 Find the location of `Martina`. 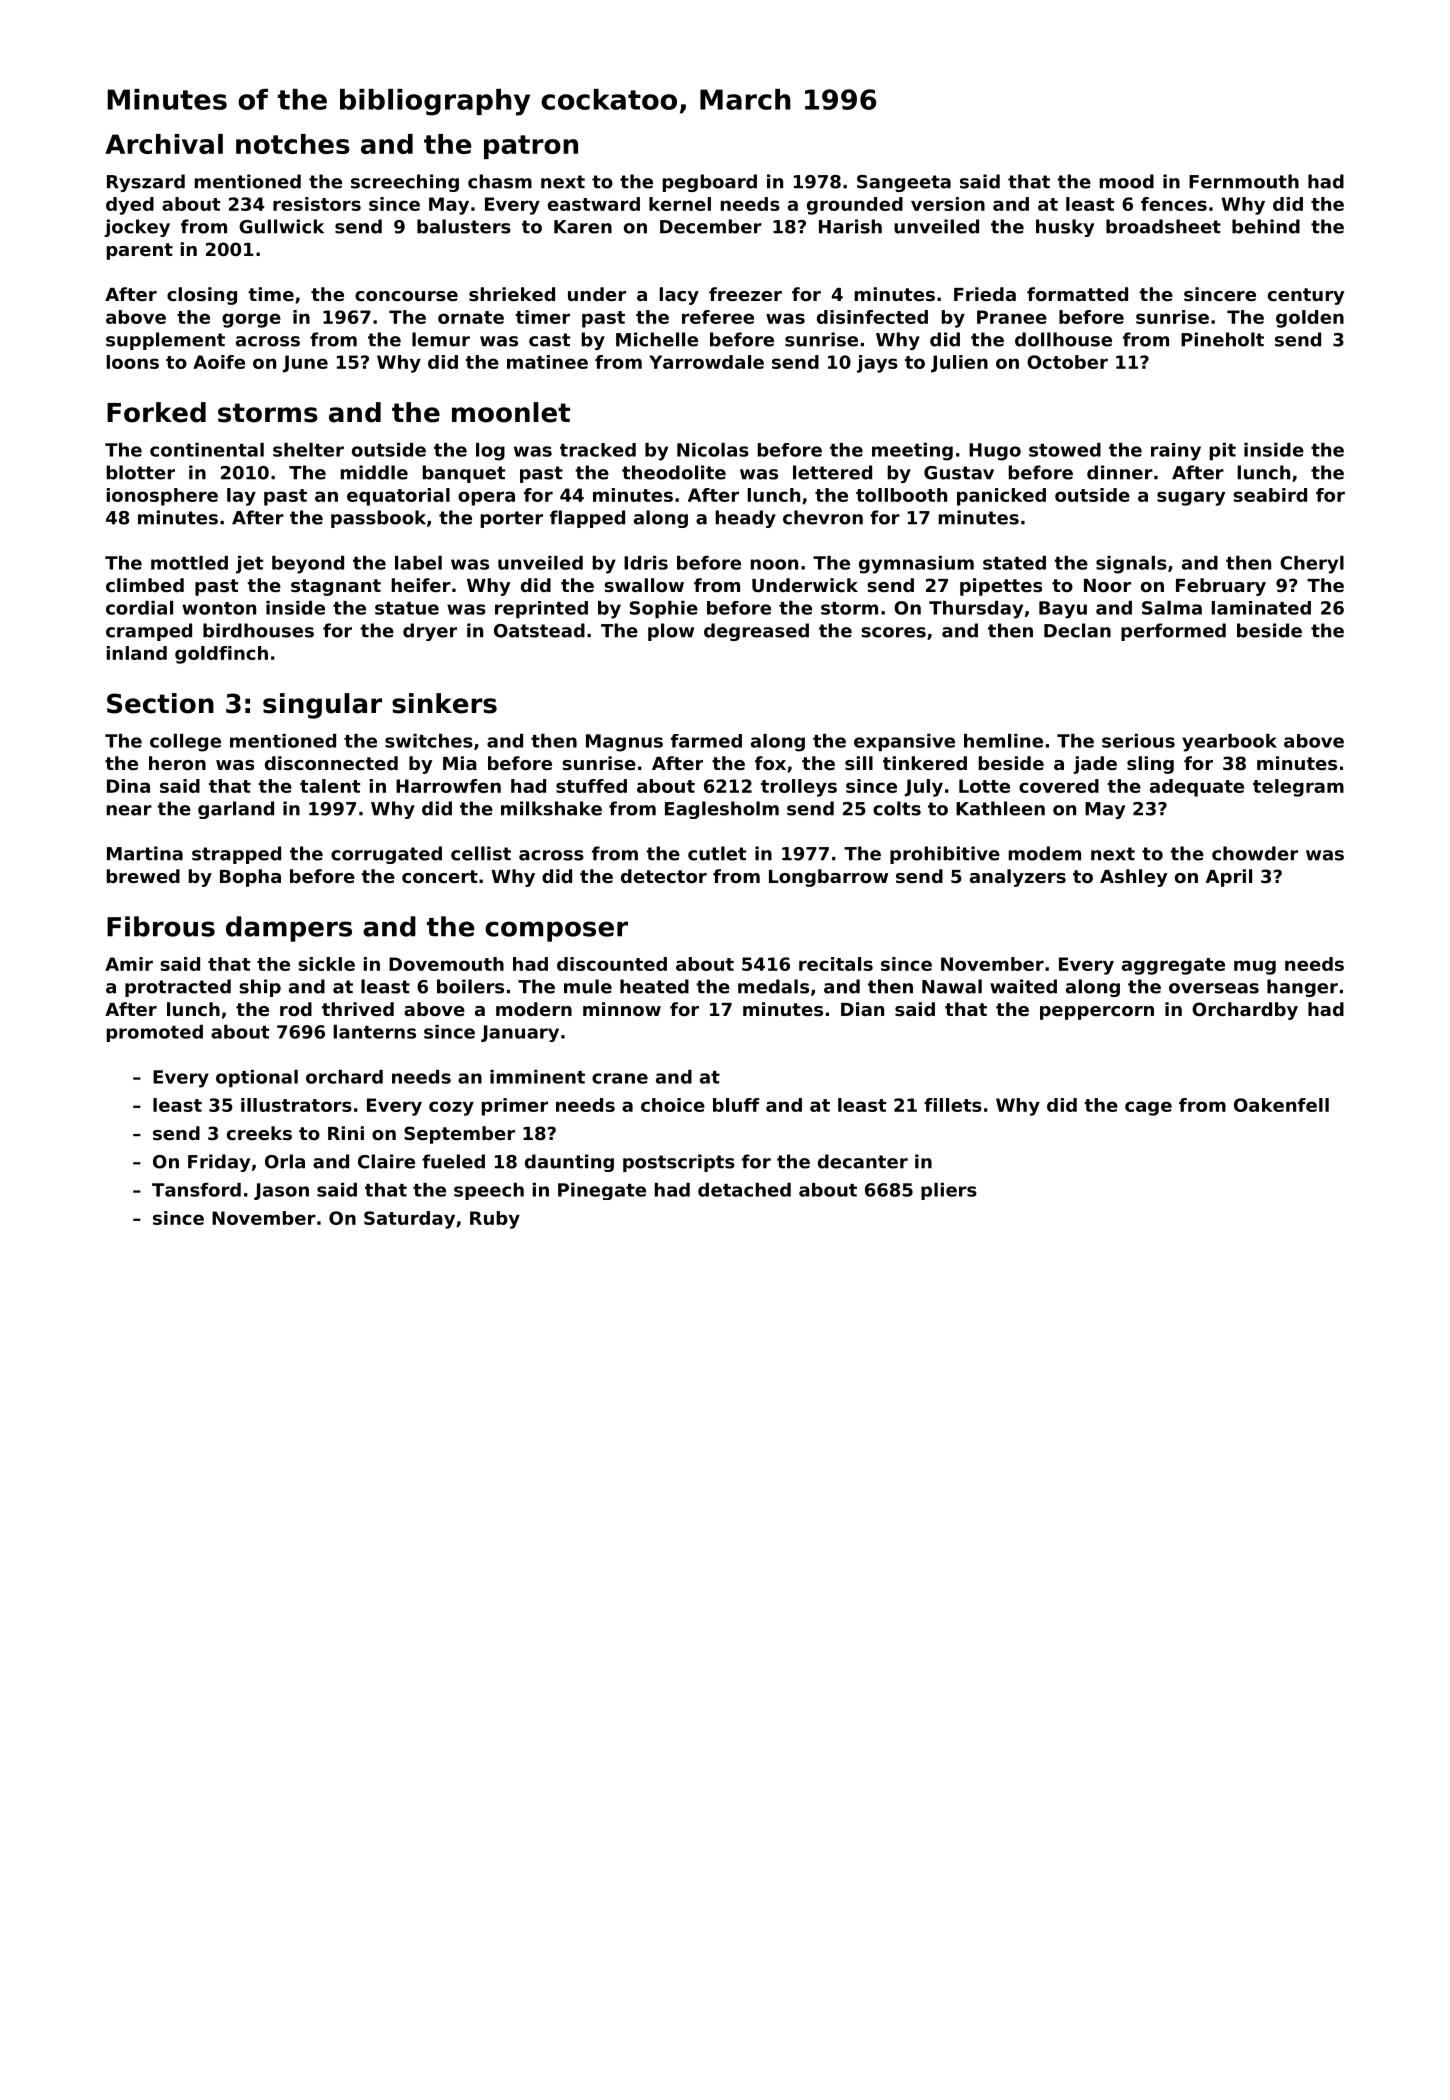

Martina is located at coordinates (145, 853).
